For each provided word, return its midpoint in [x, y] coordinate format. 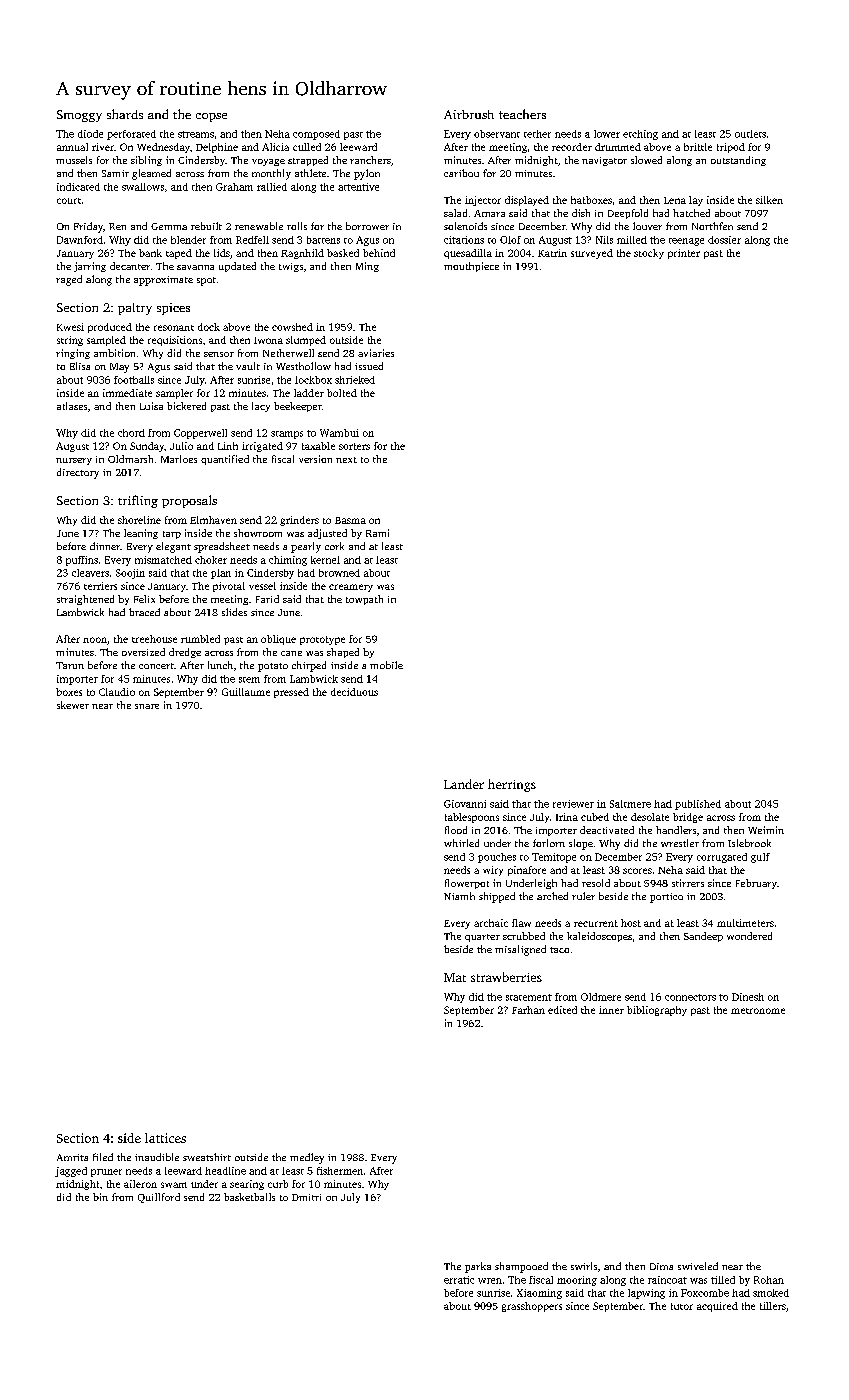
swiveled [698, 1266]
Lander [464, 784]
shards [125, 114]
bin [100, 1197]
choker [211, 560]
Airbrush [469, 114]
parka [478, 1267]
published [698, 805]
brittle [698, 147]
